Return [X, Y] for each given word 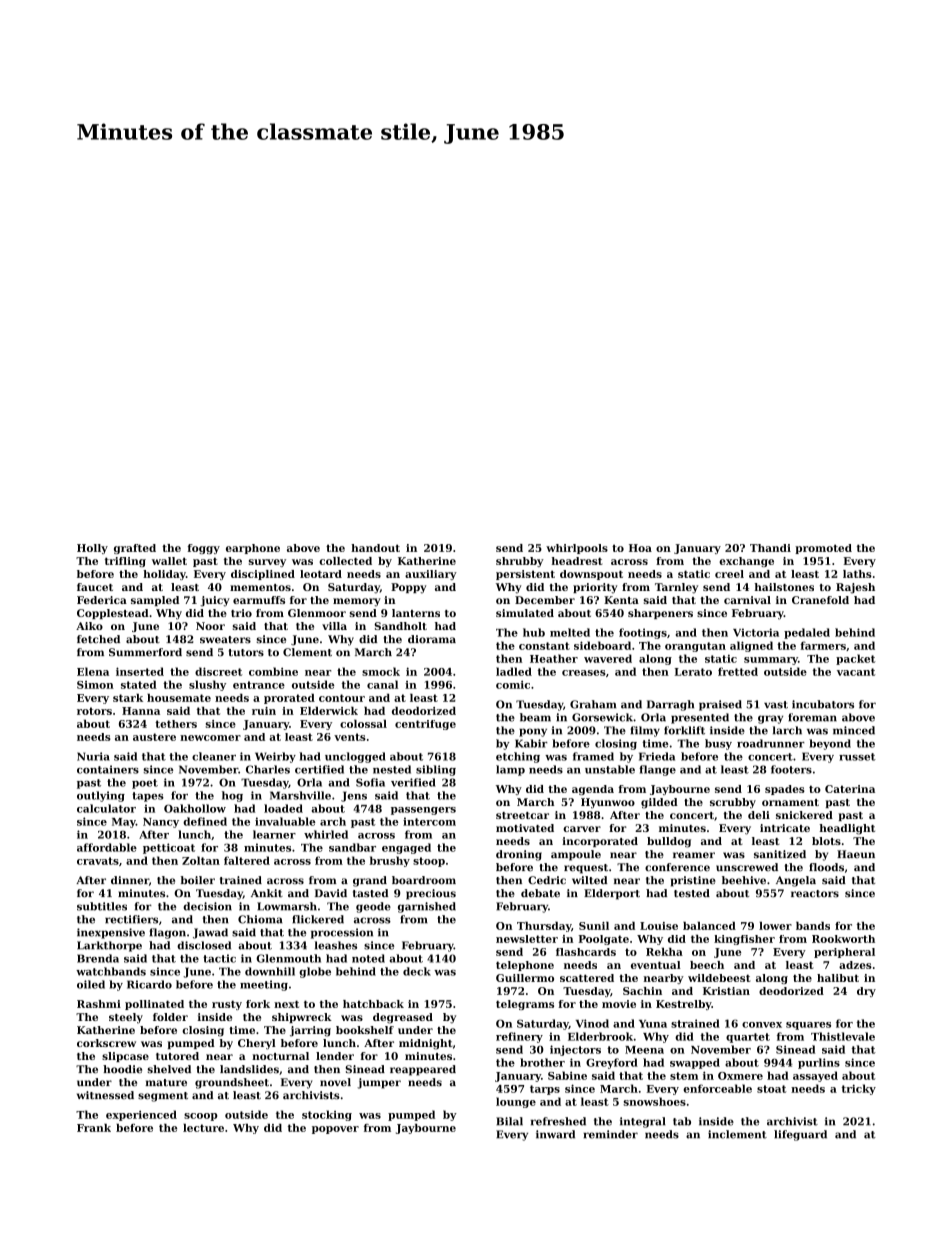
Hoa [640, 548]
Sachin [642, 991]
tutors [246, 653]
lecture [203, 1128]
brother [542, 1062]
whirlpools [577, 549]
